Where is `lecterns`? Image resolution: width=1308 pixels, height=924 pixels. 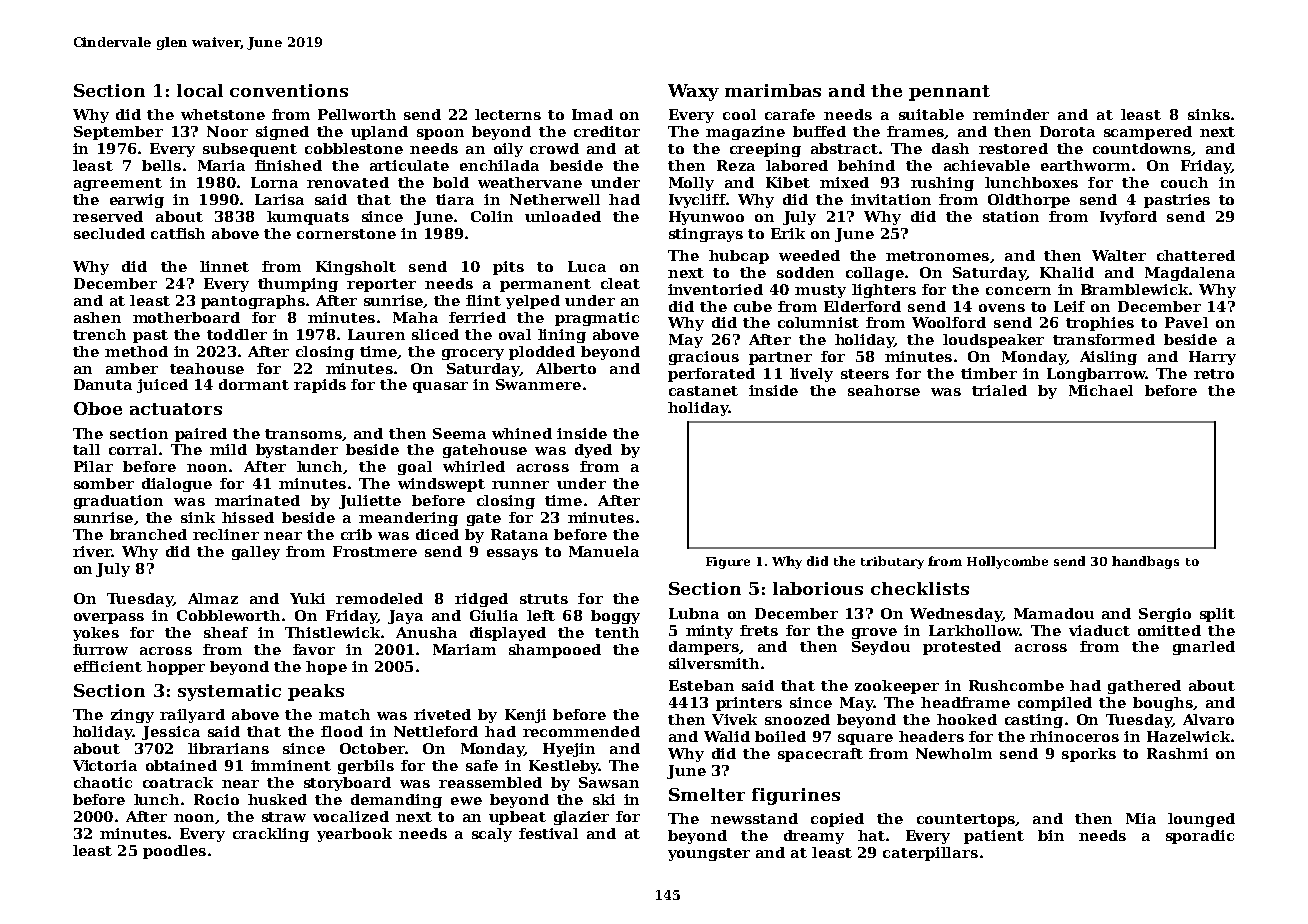 lecterns is located at coordinates (508, 114).
